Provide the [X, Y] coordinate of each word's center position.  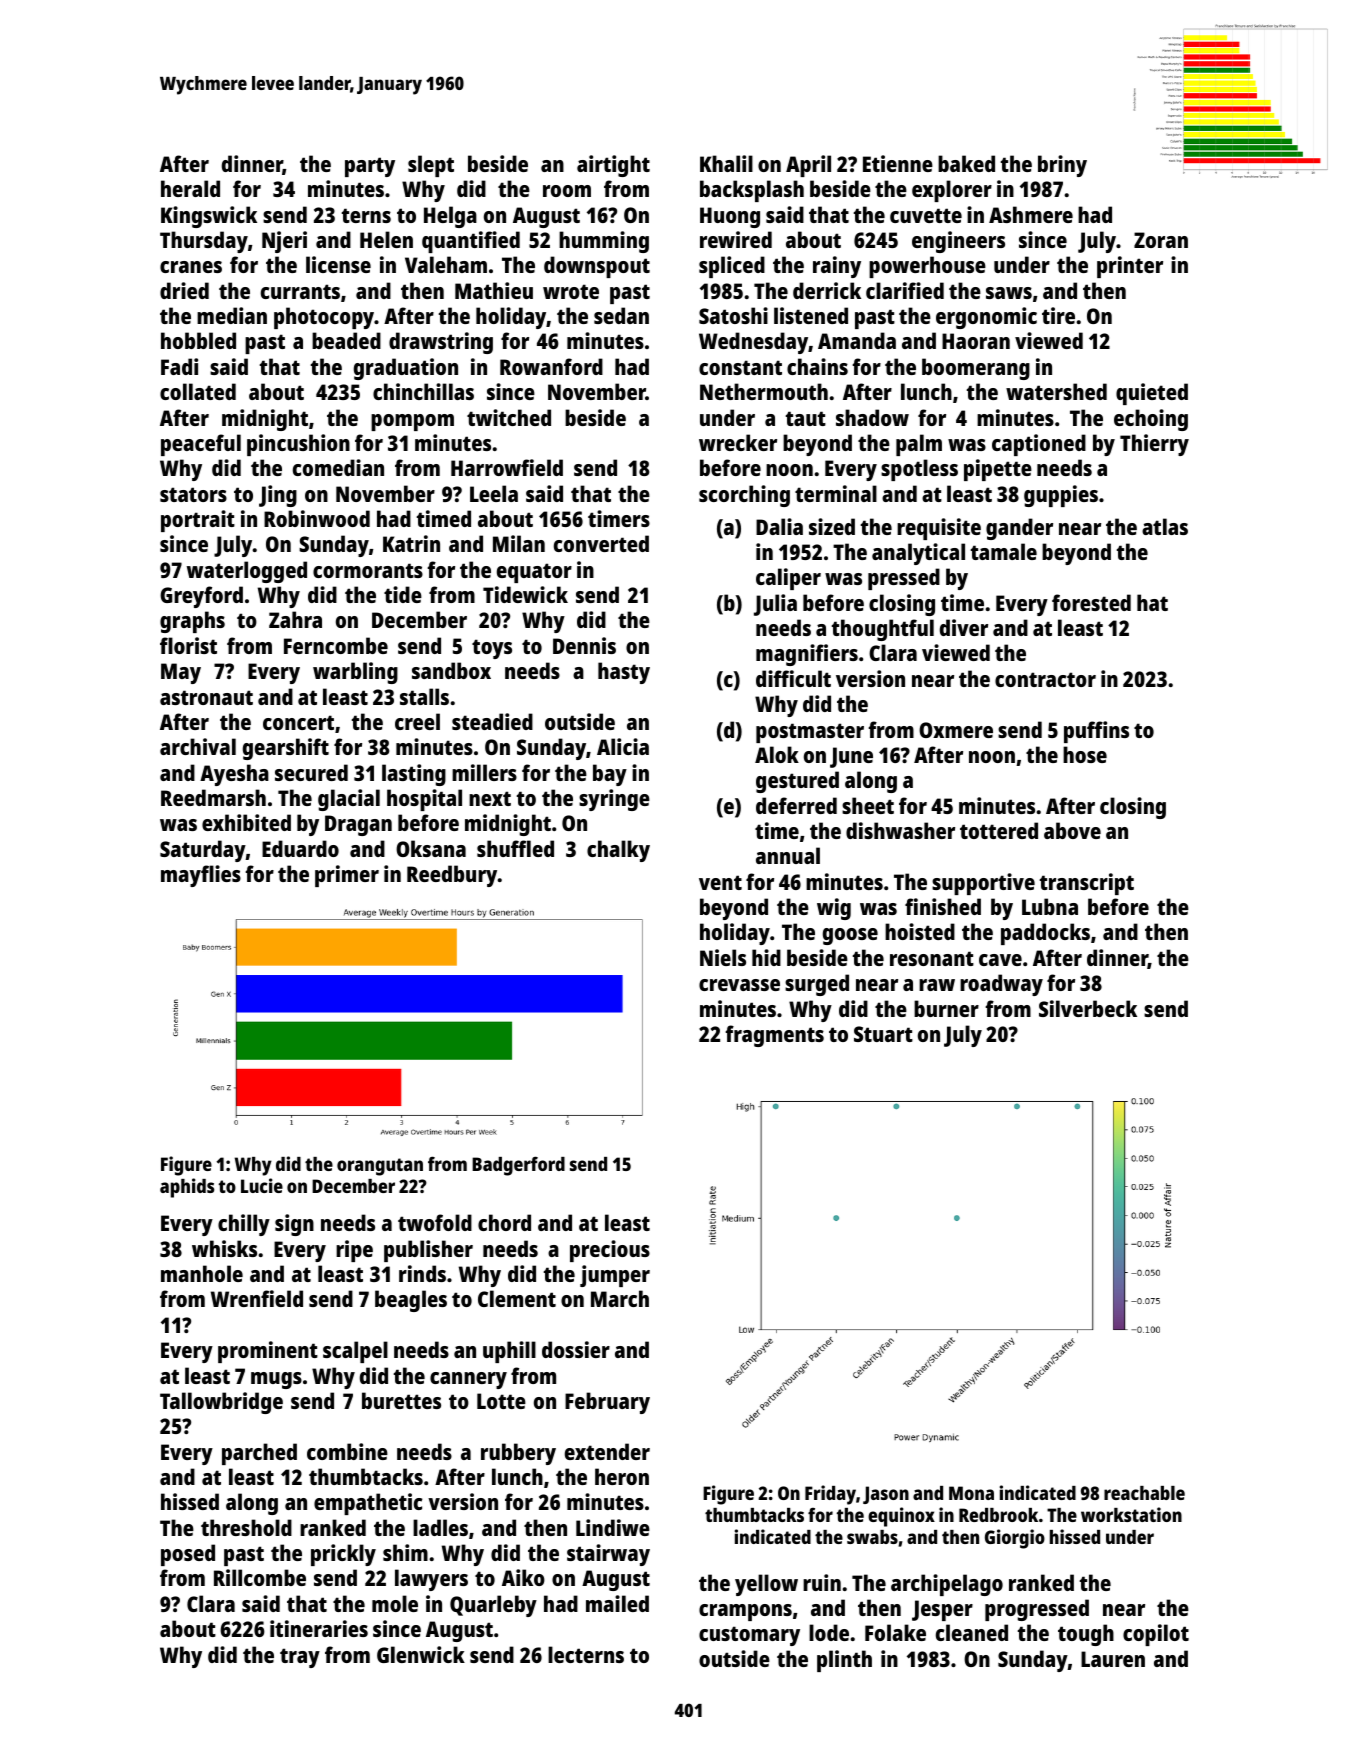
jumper [615, 1276]
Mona [971, 1493]
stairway [608, 1555]
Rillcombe [260, 1577]
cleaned [972, 1632]
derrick [827, 290]
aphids [187, 1188]
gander [1019, 529]
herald [190, 188]
